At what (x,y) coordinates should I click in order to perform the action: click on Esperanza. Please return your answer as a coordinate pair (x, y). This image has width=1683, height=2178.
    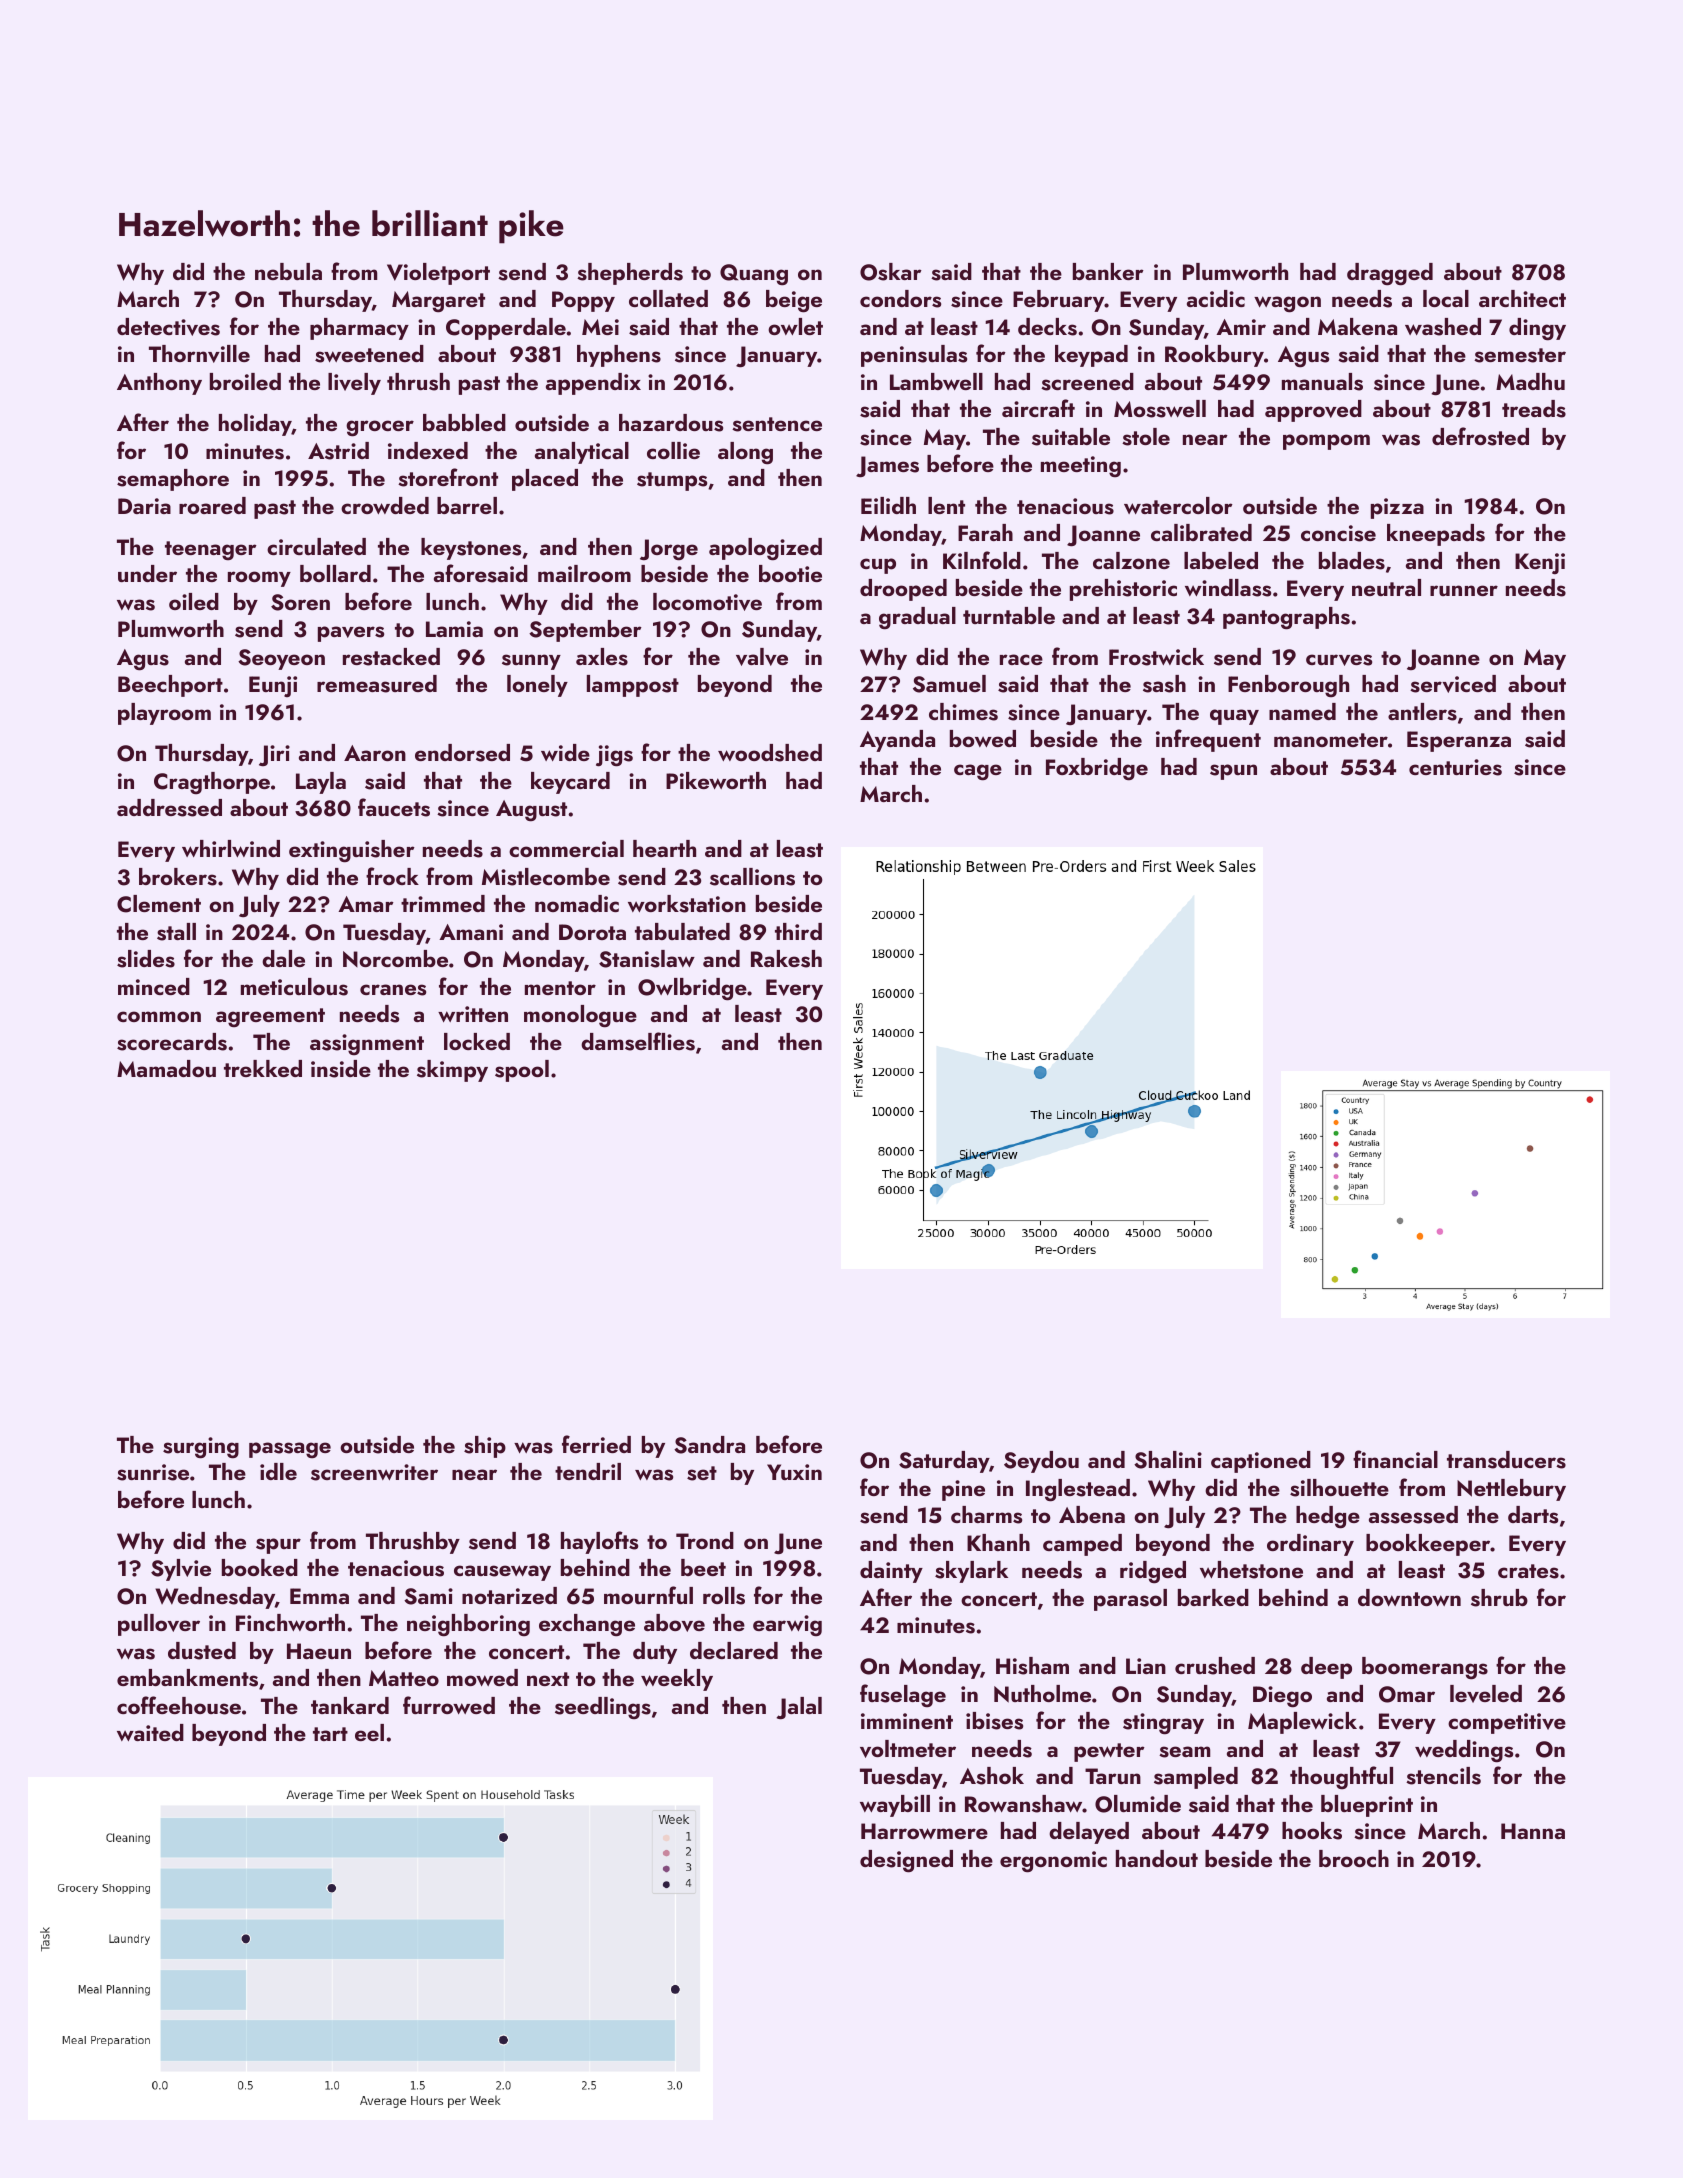
    Looking at the image, I should click on (1459, 741).
